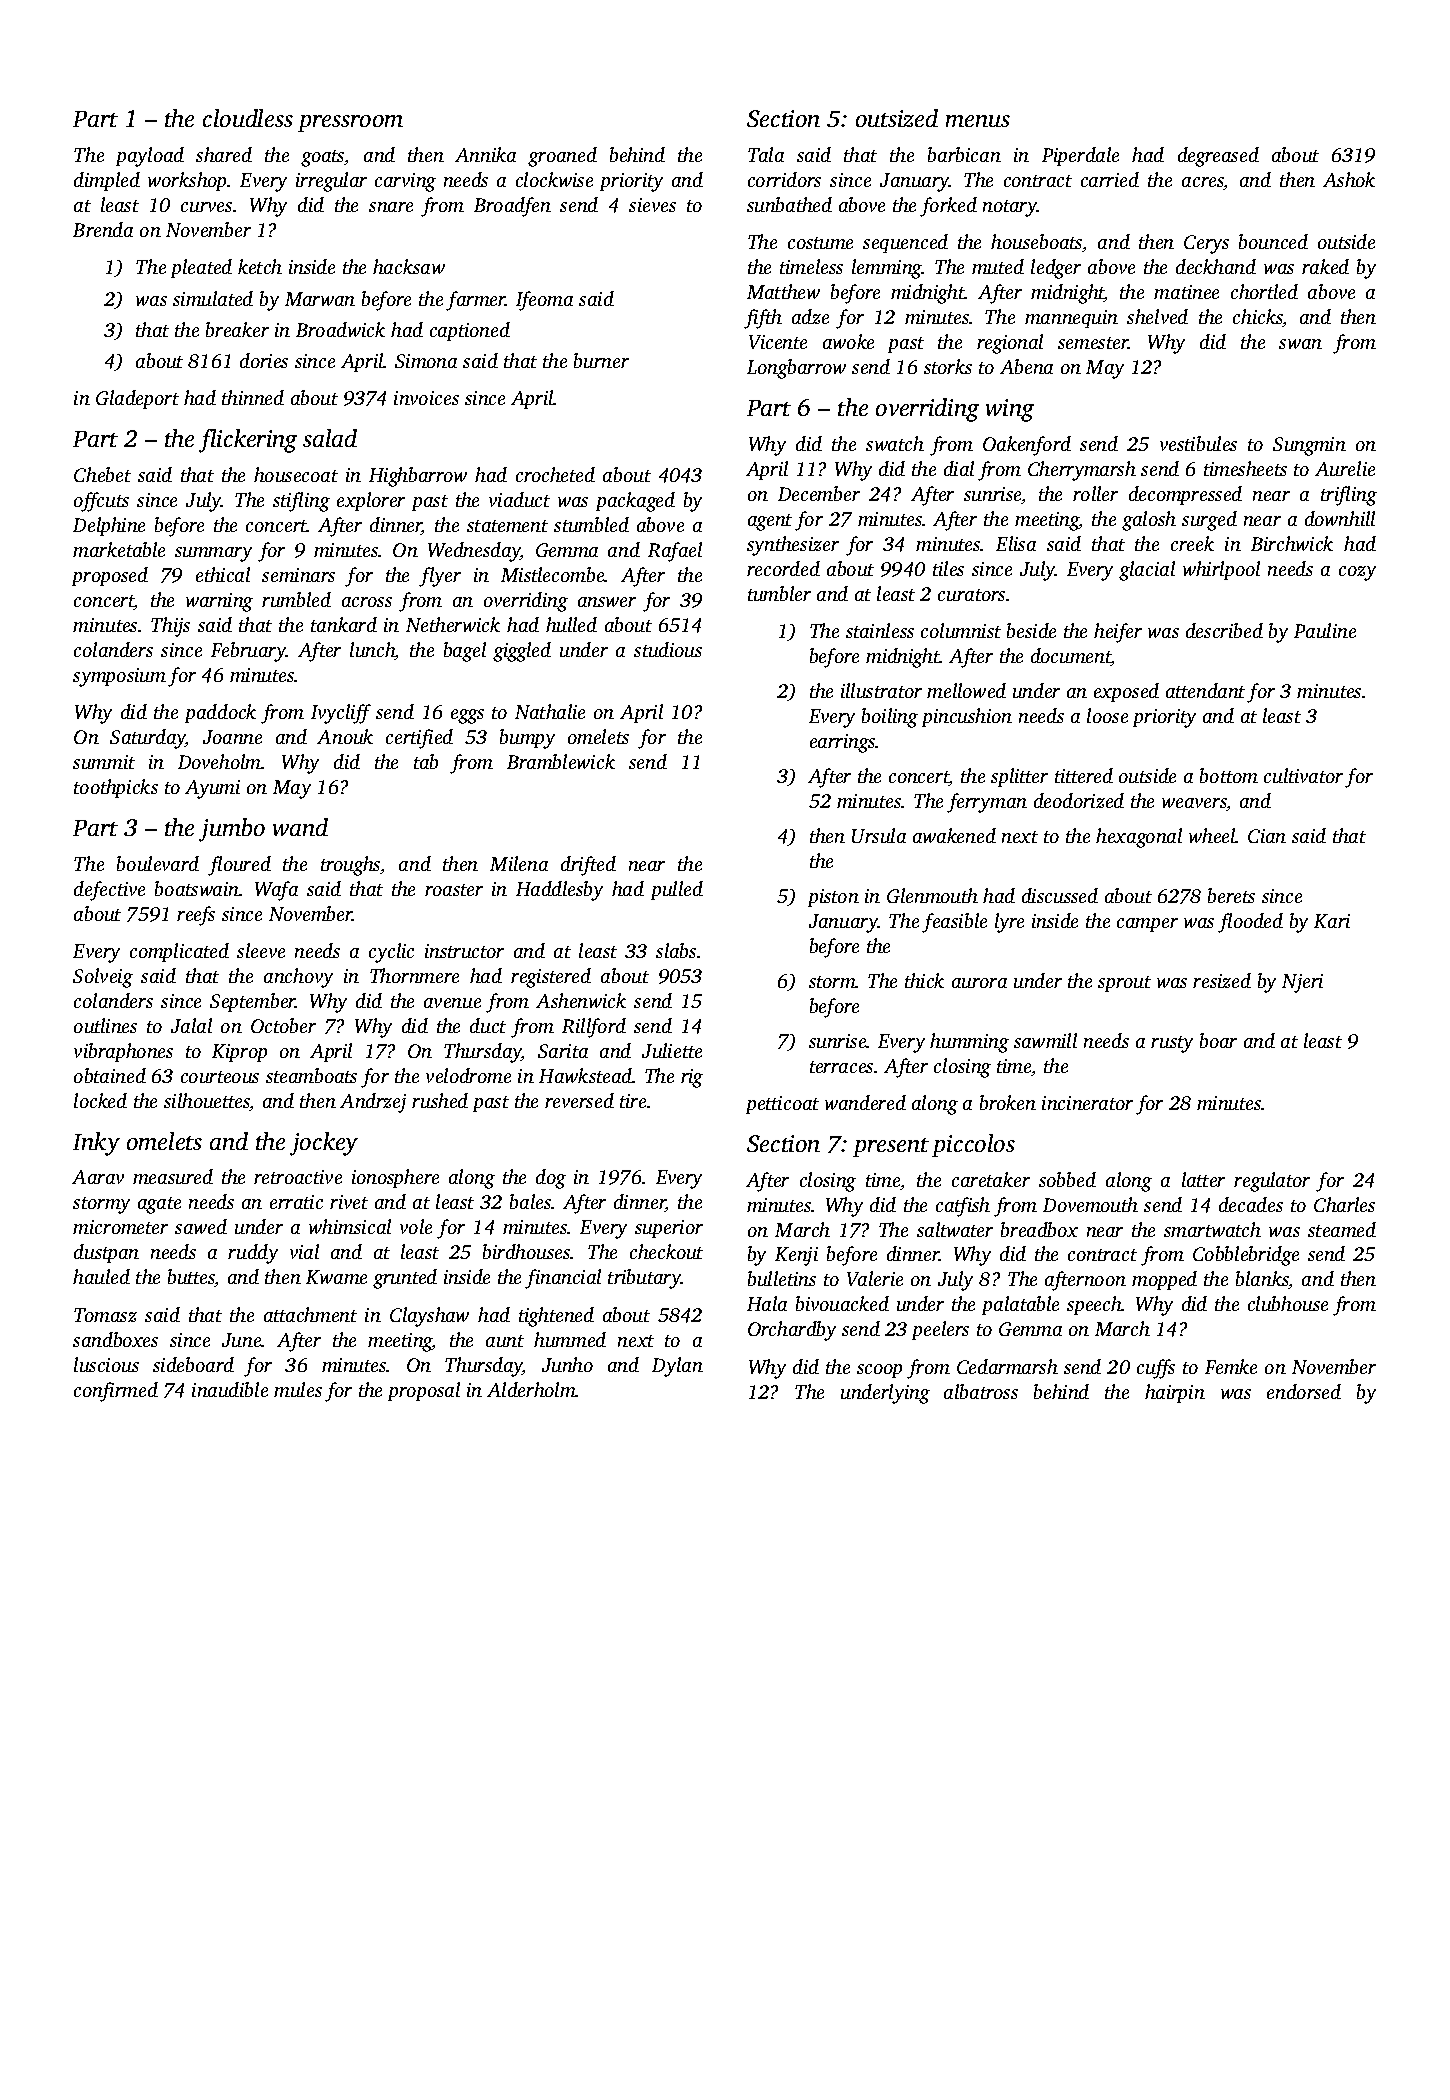 This screenshot has height=2100, width=1450. What do you see at coordinates (1325, 630) in the screenshot?
I see `Pauline` at bounding box center [1325, 630].
